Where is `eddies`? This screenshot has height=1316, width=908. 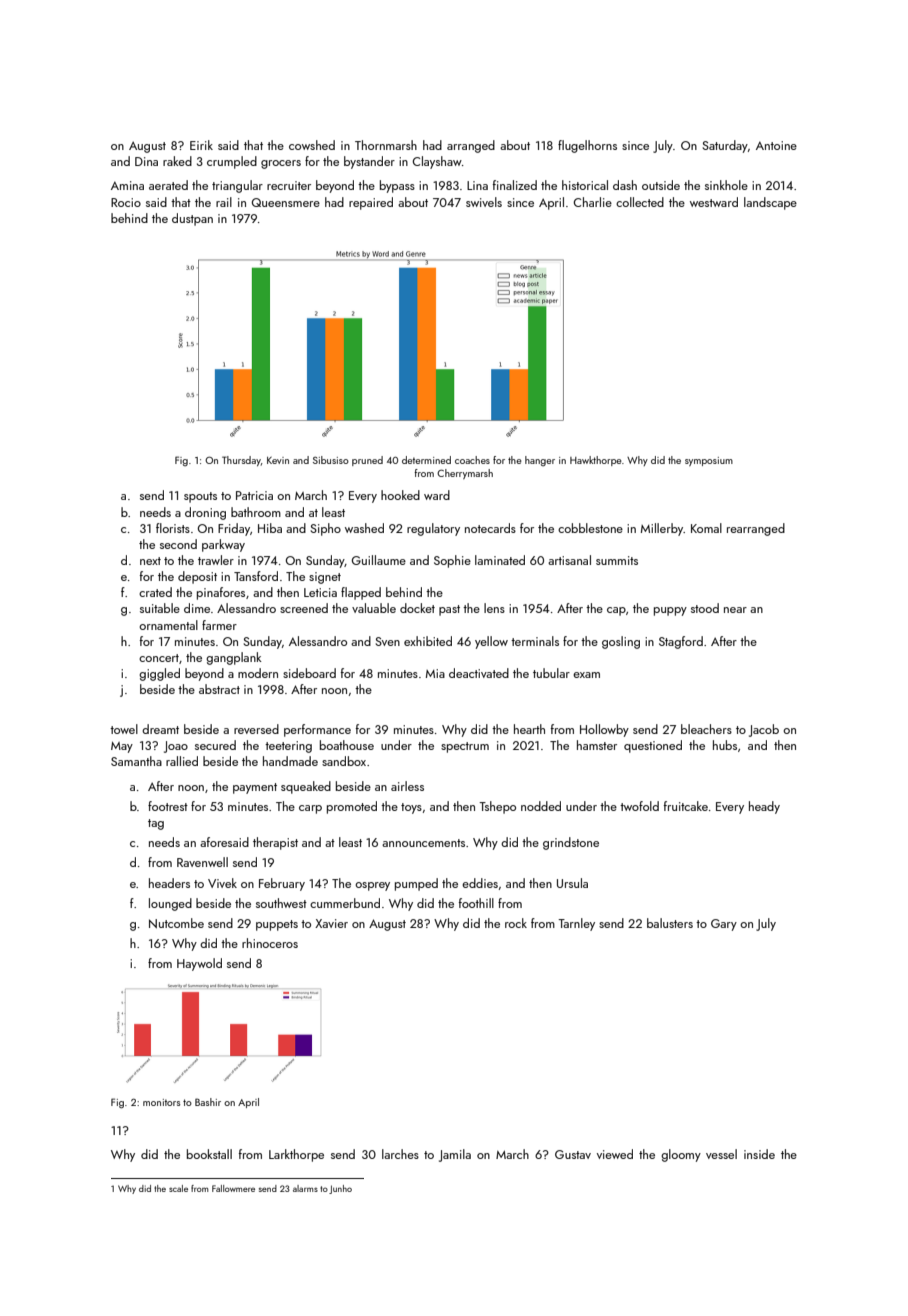
eddies is located at coordinates (480, 883).
